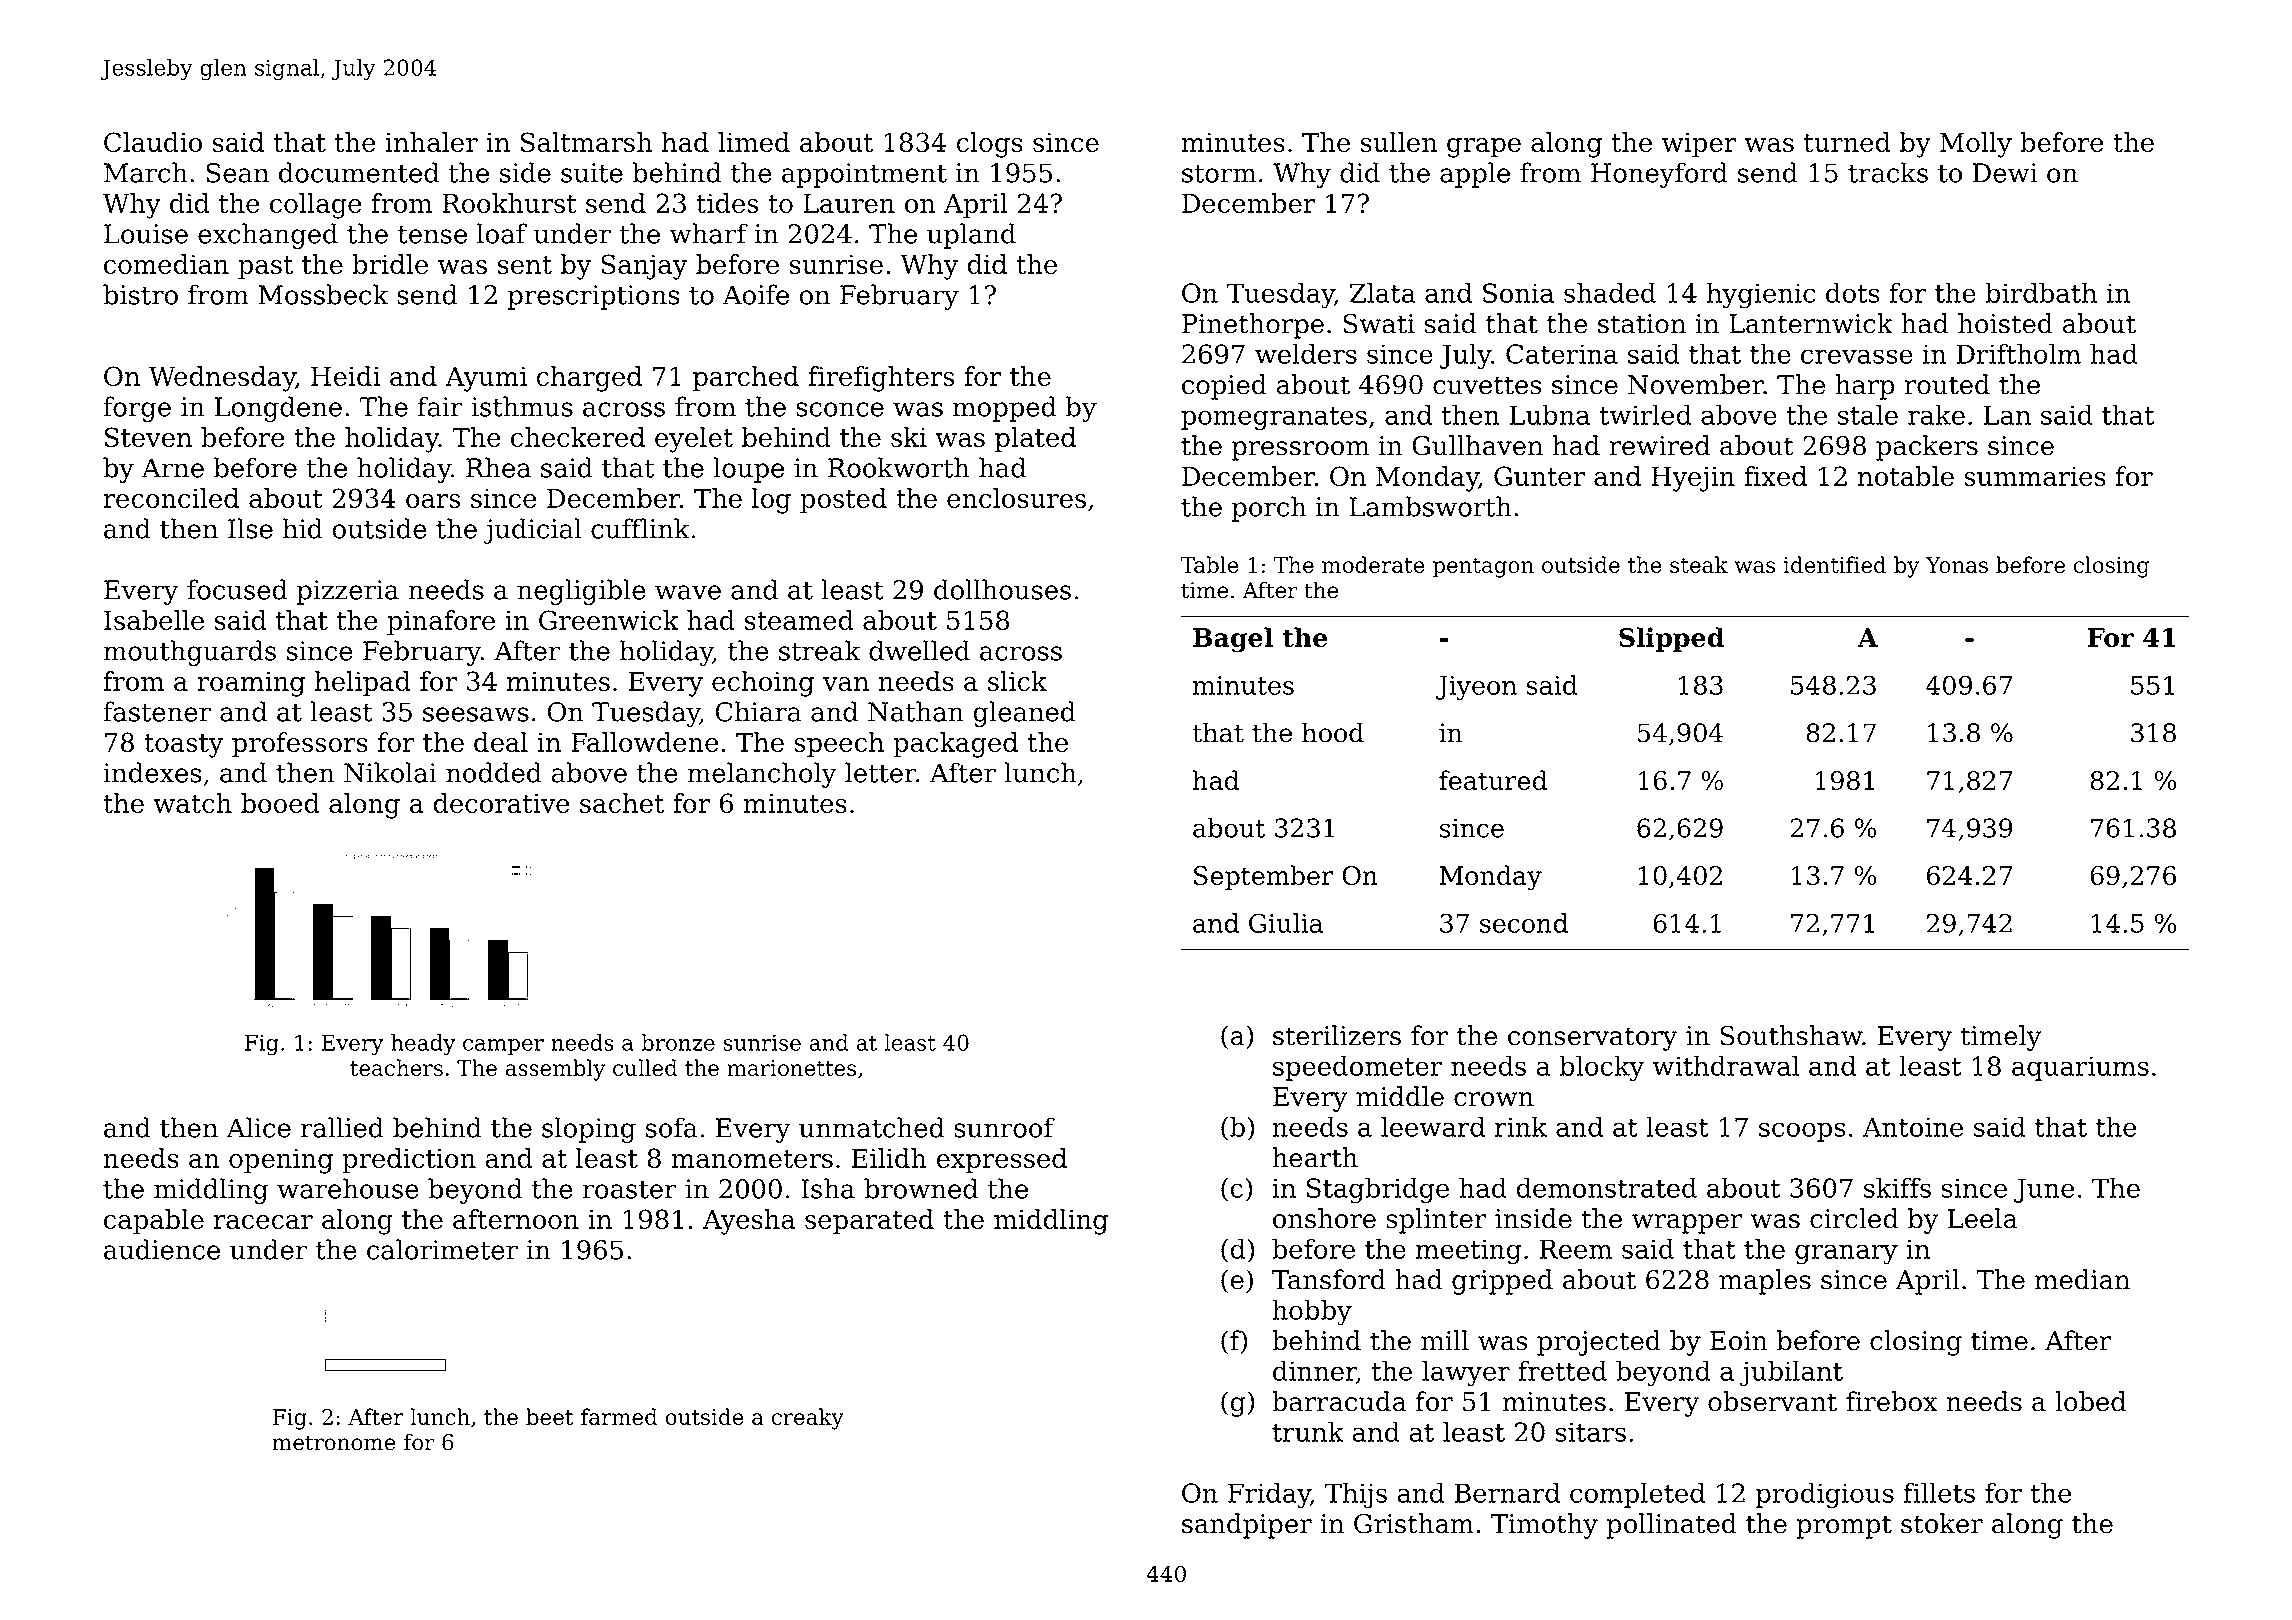 This screenshot has height=1620, width=2292. What do you see at coordinates (2090, 1401) in the screenshot?
I see `lobed` at bounding box center [2090, 1401].
